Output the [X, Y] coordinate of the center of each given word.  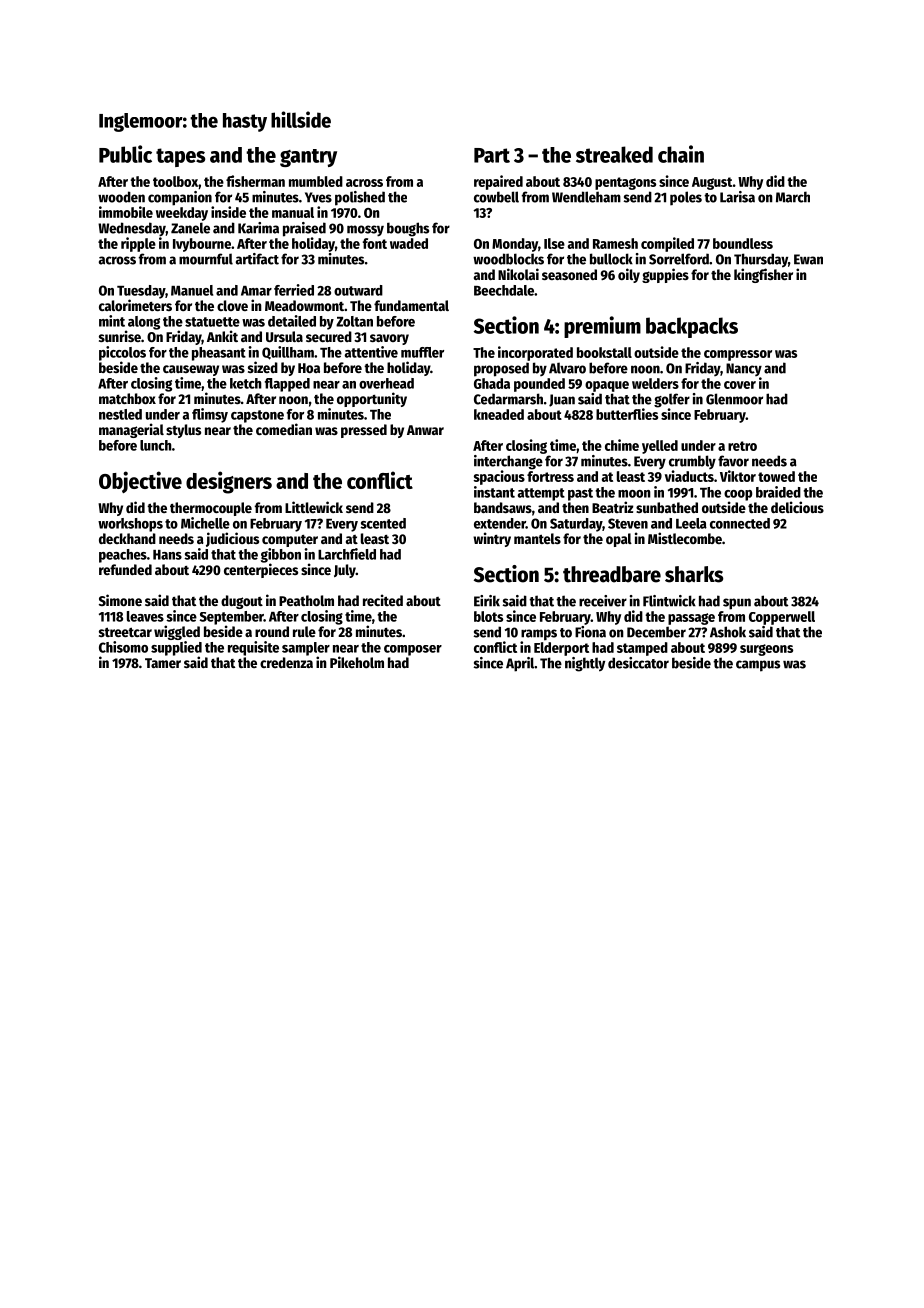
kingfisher [763, 275]
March [793, 197]
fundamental [411, 305]
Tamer [163, 663]
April [520, 664]
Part [492, 155]
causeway [191, 370]
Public [125, 154]
